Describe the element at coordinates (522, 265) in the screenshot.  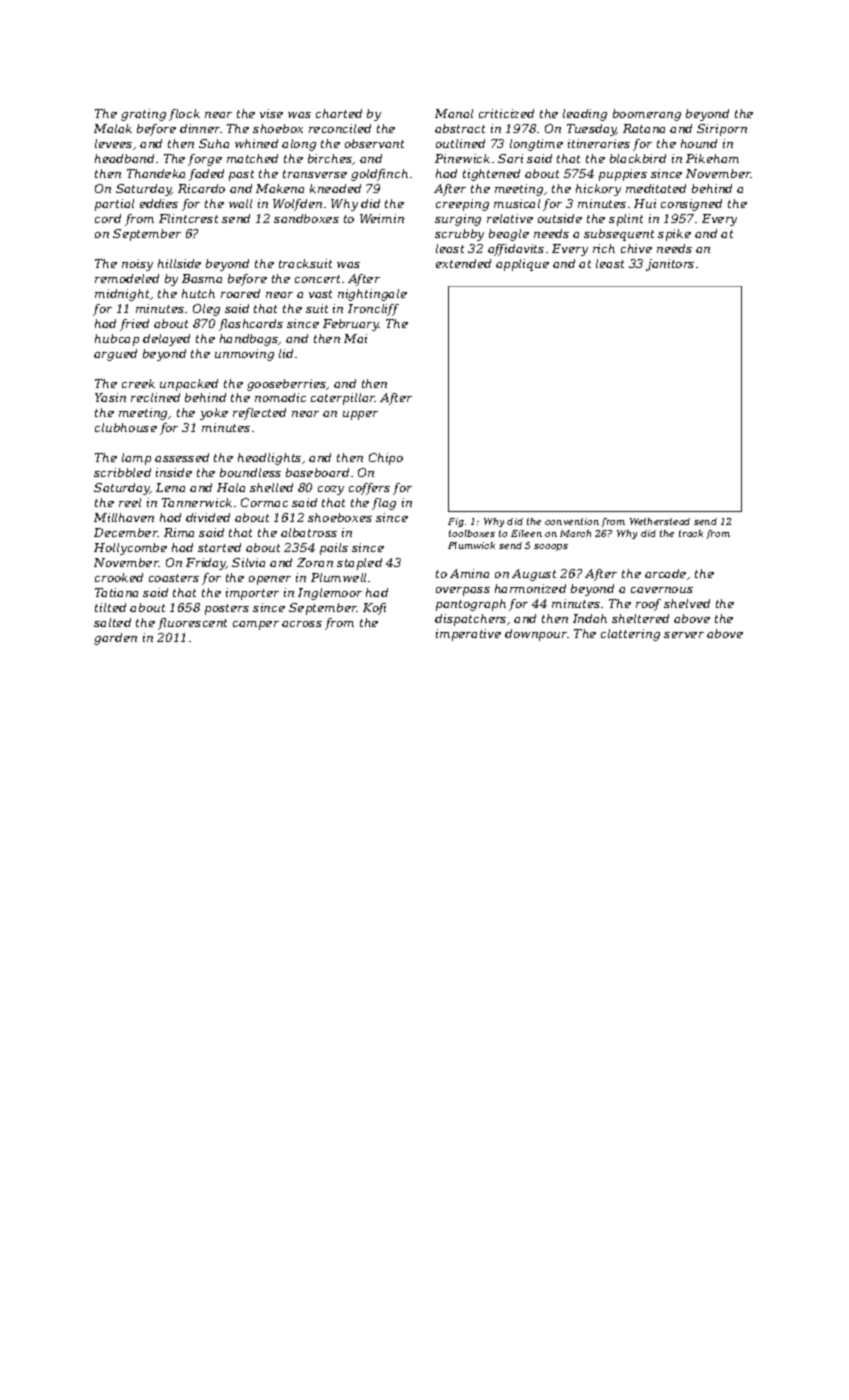
I see `applique` at that location.
